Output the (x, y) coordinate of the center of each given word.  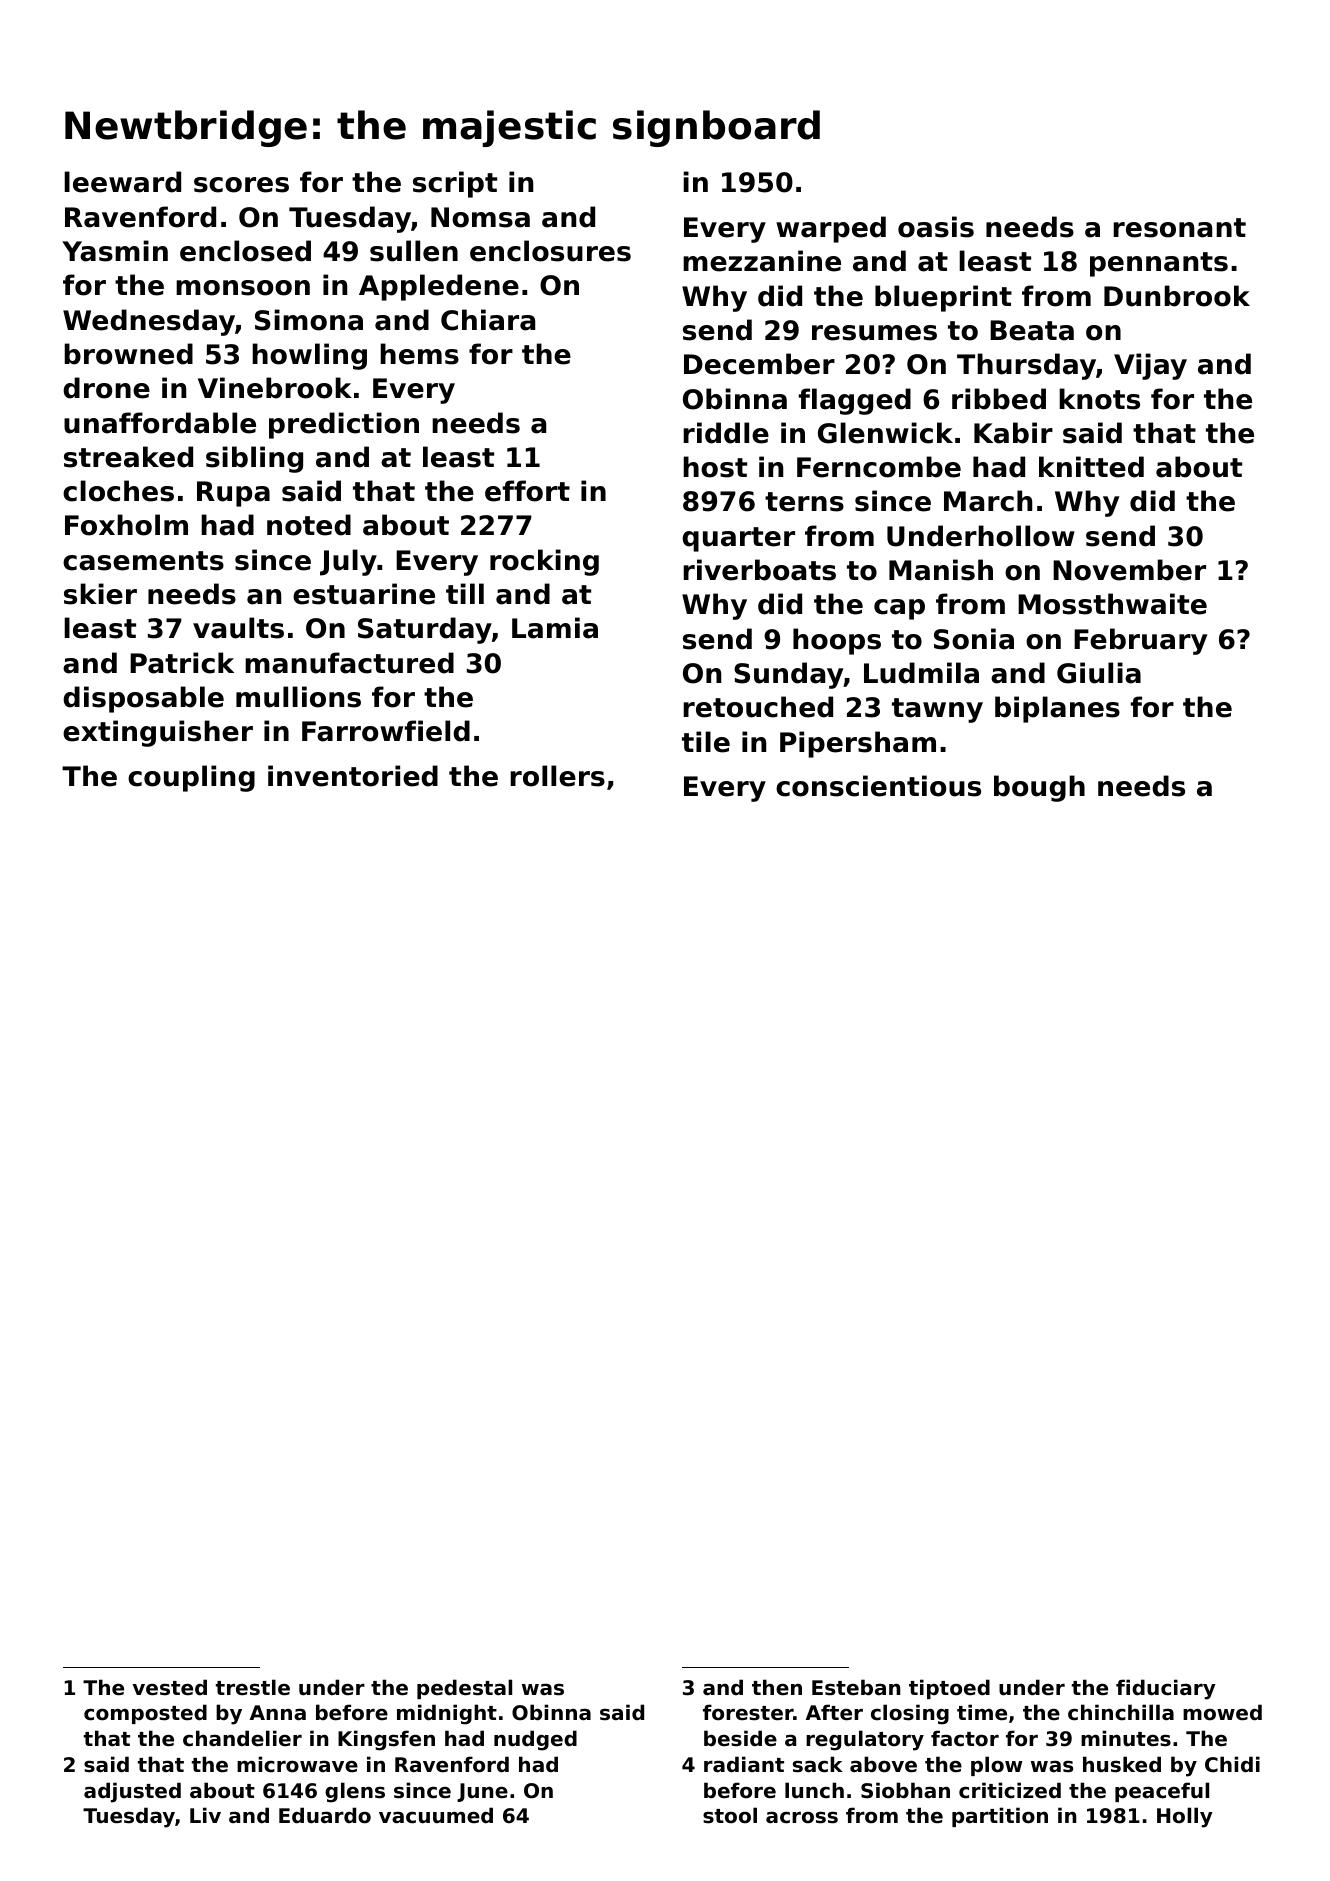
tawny (937, 710)
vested (169, 1687)
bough (1039, 788)
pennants (1159, 264)
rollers (557, 776)
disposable (143, 699)
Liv (205, 1815)
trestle (253, 1687)
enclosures (550, 251)
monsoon (243, 288)
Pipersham (858, 744)
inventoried (353, 776)
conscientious (878, 786)
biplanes (1057, 709)
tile (706, 742)
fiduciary (1166, 1689)
